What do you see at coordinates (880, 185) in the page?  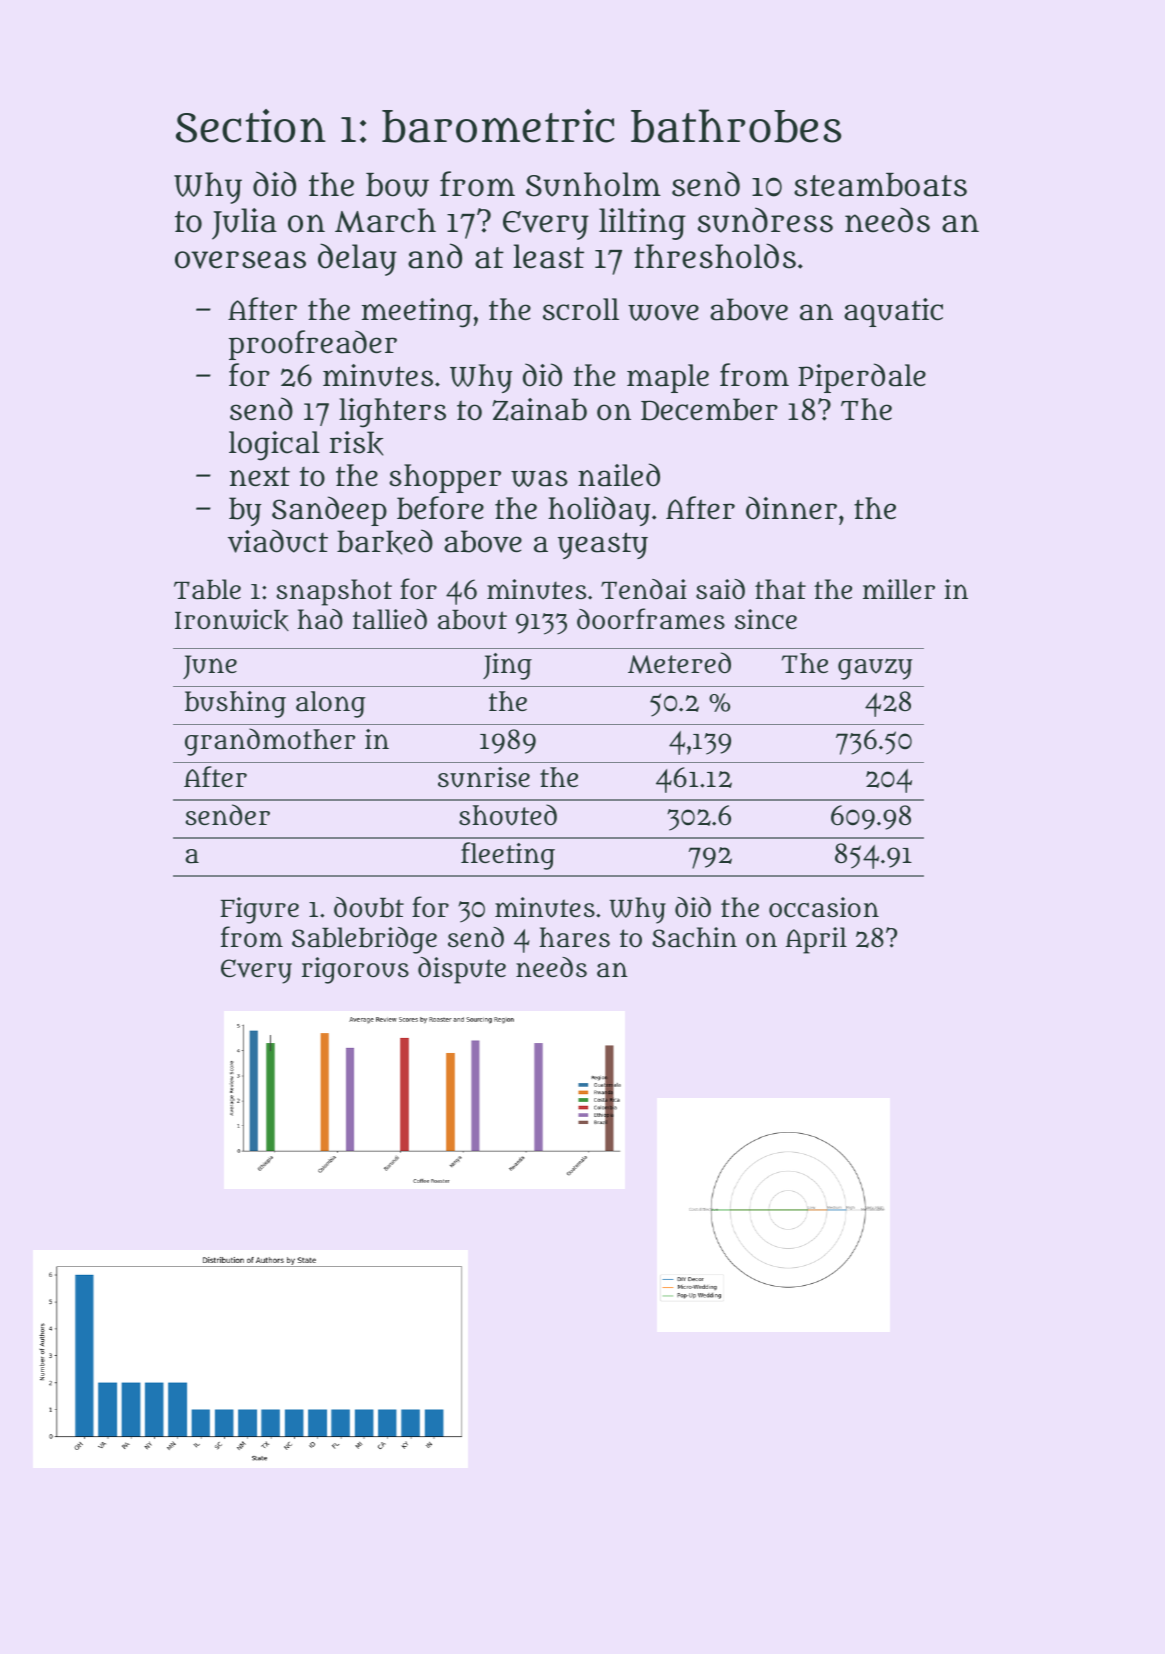 I see `steamboats` at bounding box center [880, 185].
